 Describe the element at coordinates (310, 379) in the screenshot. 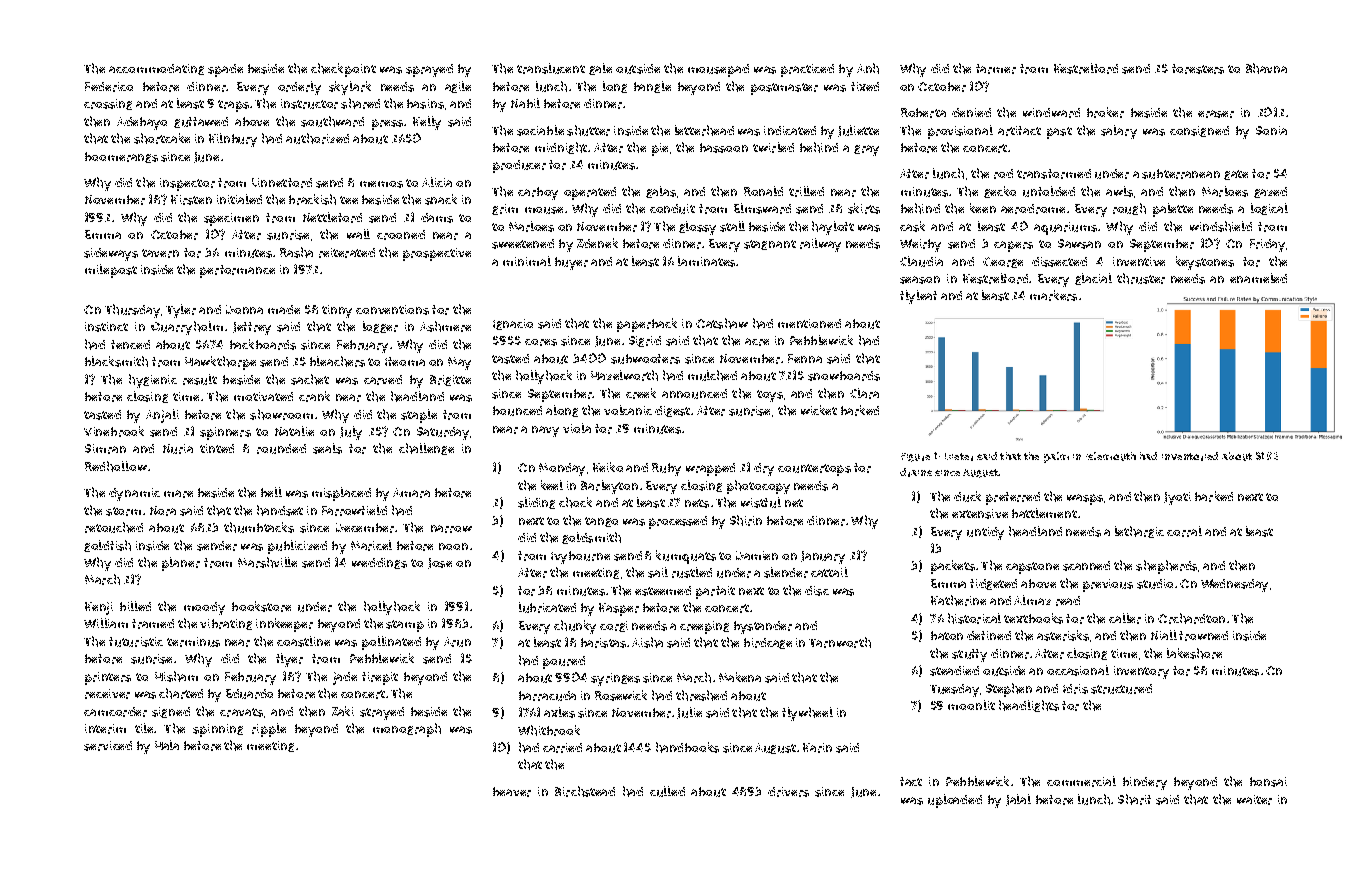

I see `sachet` at that location.
